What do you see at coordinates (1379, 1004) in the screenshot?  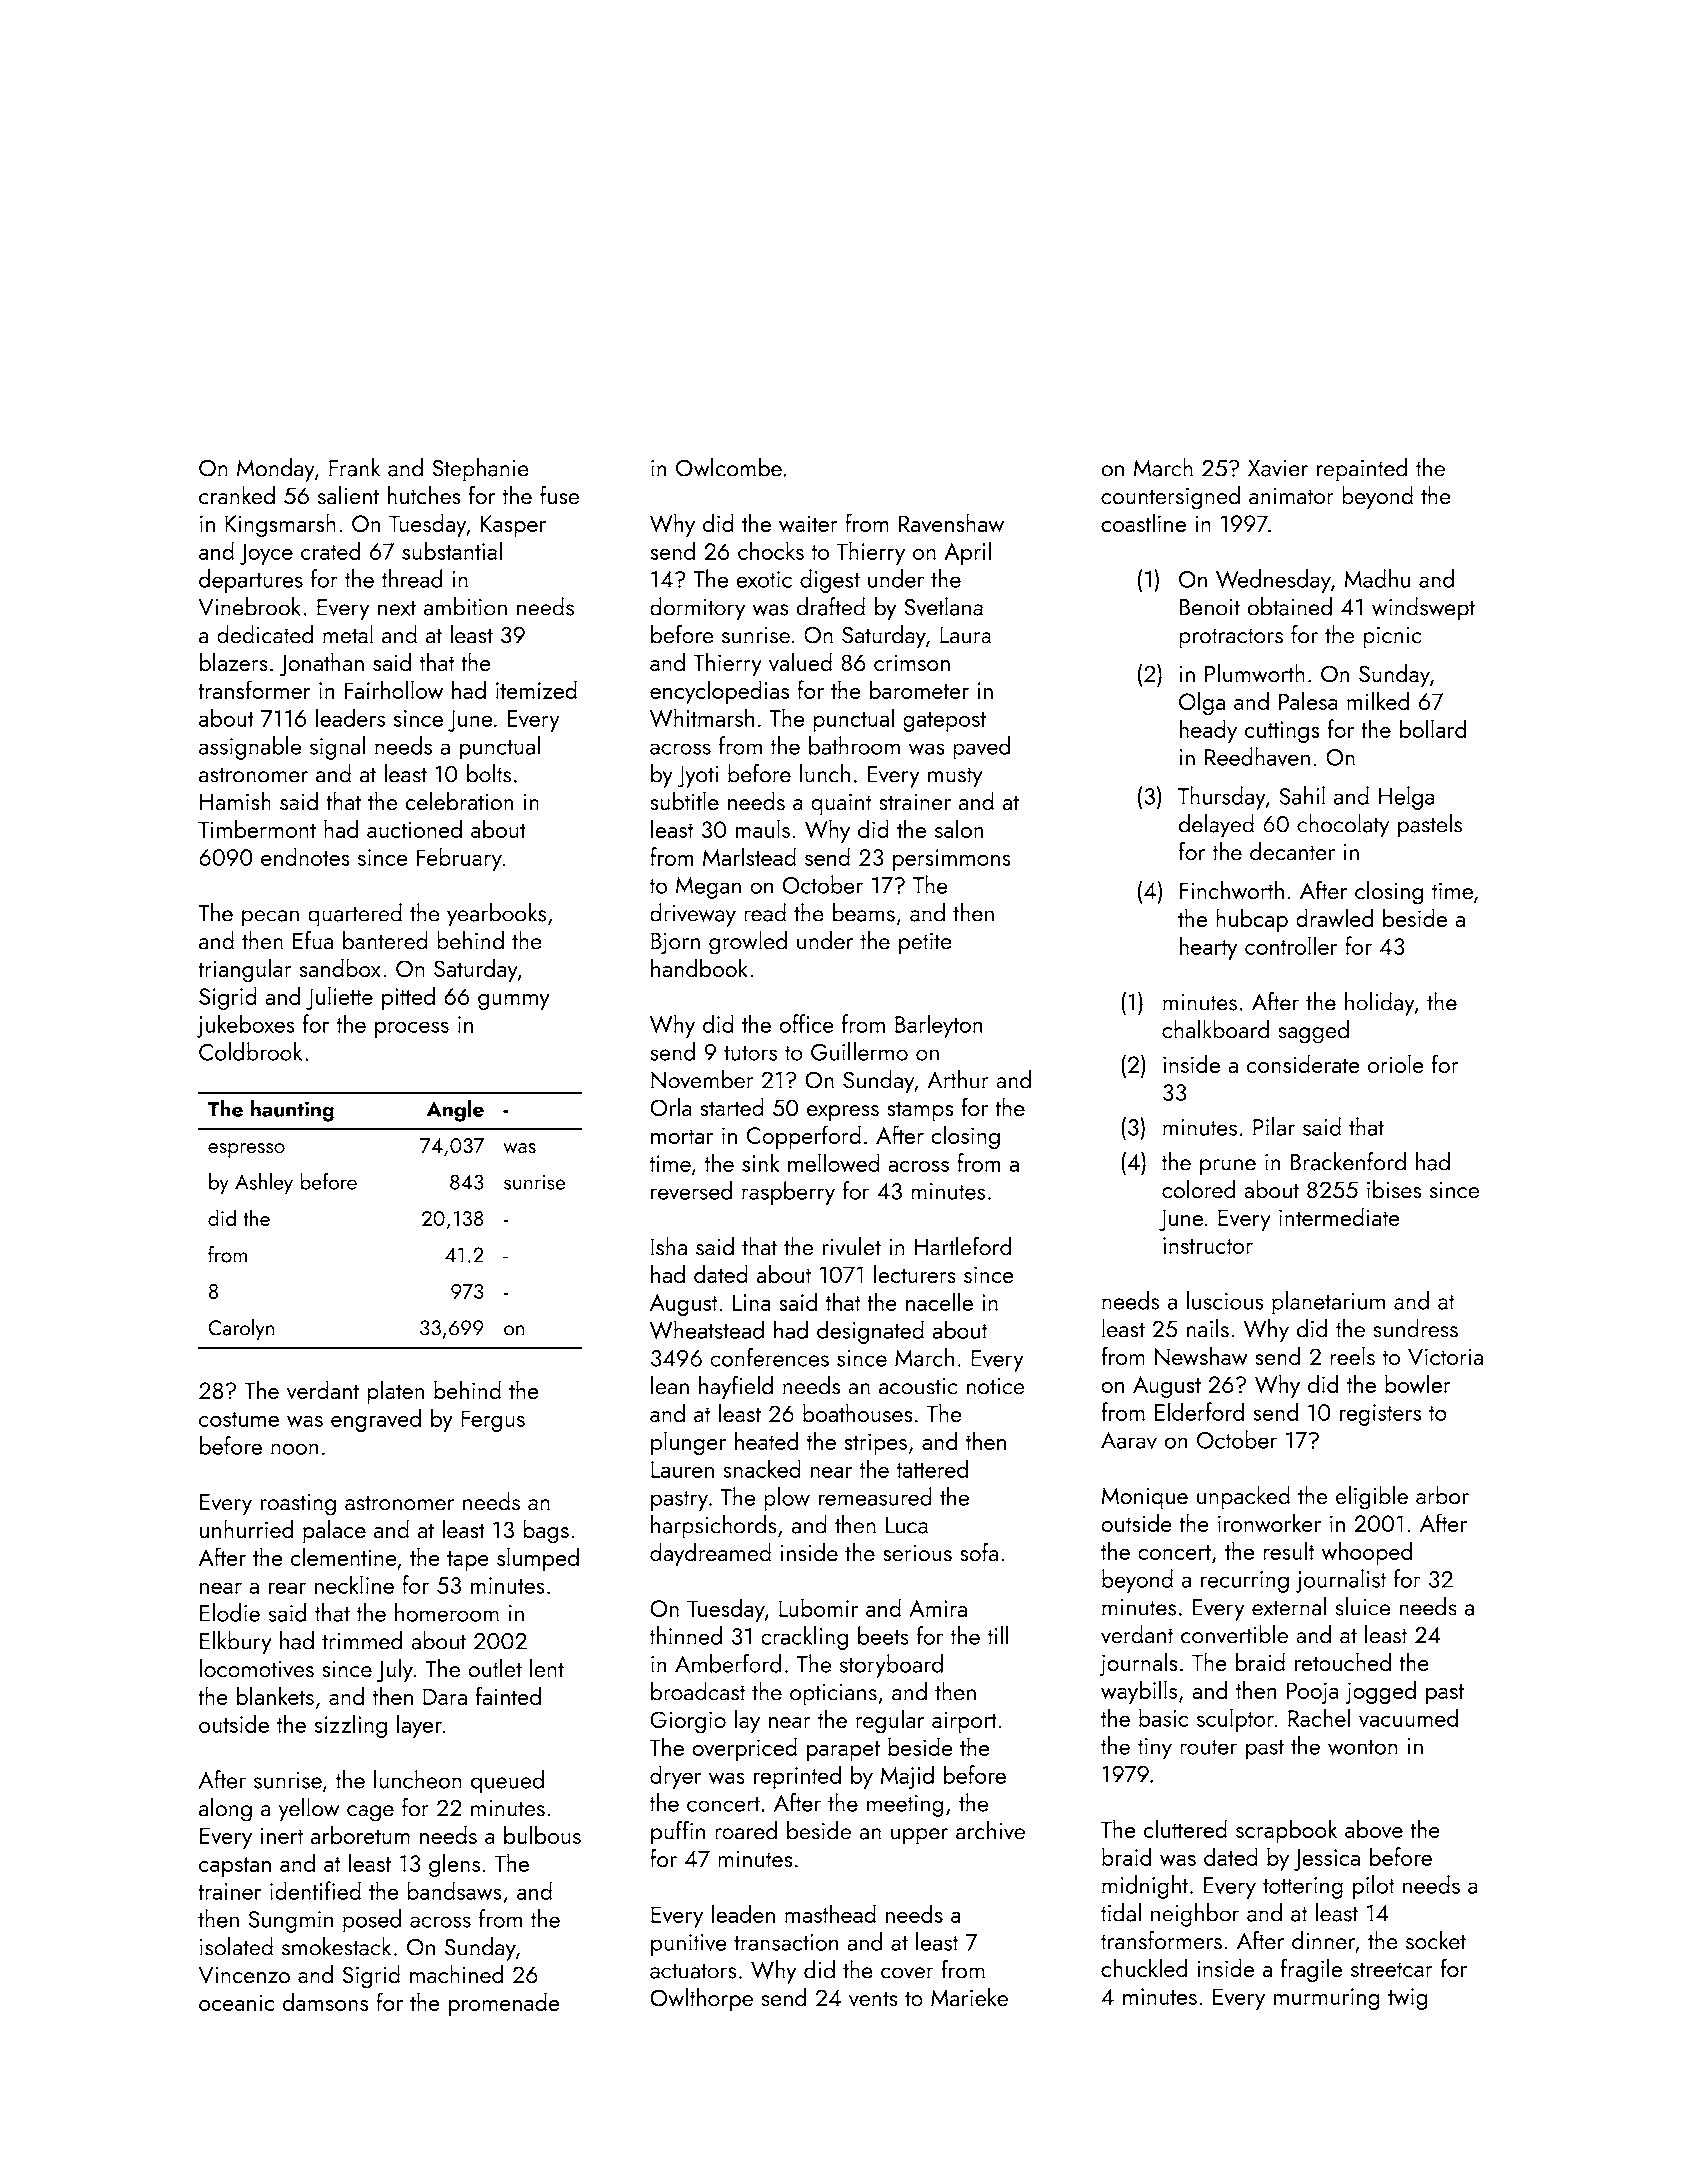 I see `holiday` at bounding box center [1379, 1004].
